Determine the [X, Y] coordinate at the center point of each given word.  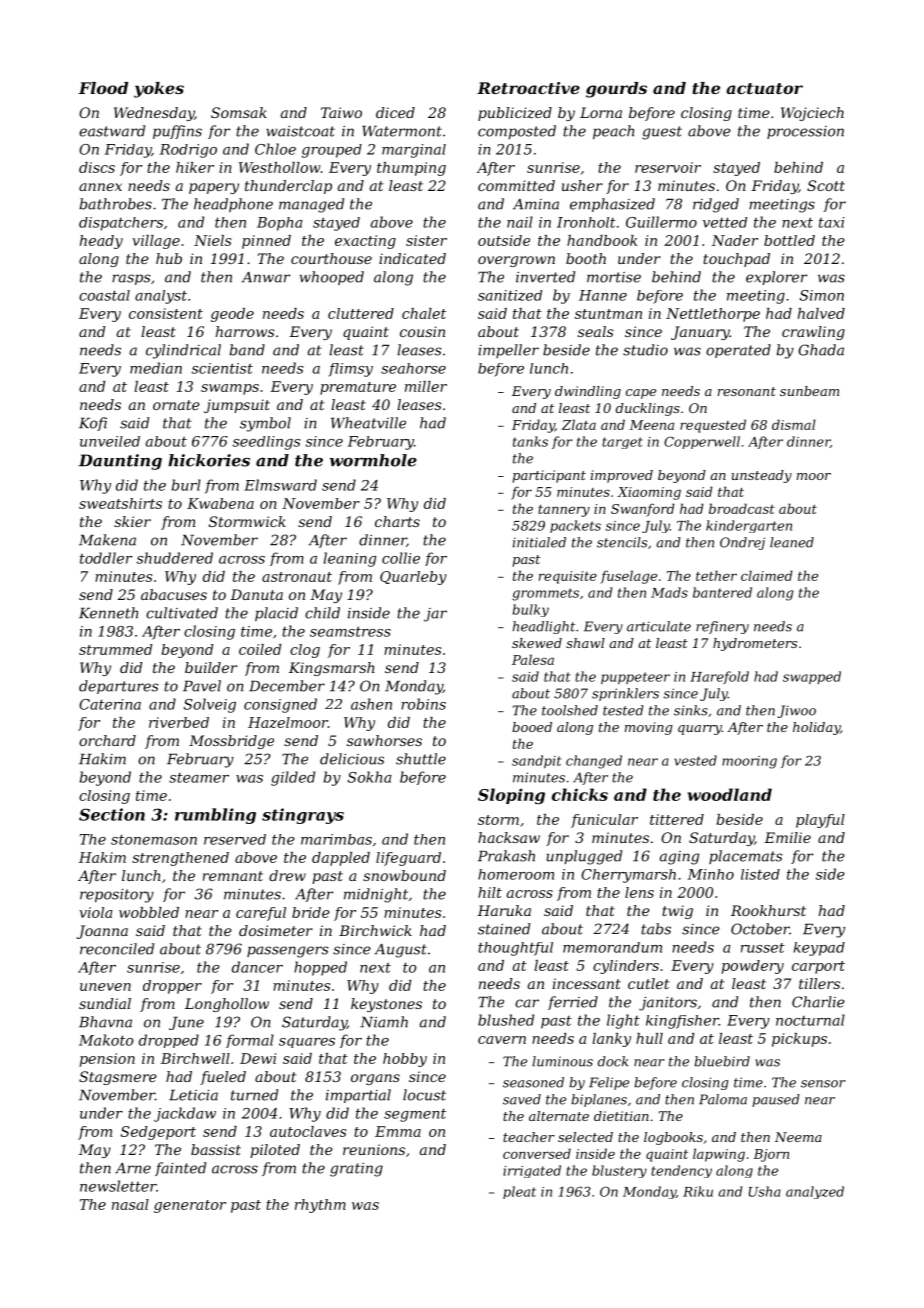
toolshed [570, 710]
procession [805, 132]
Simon [822, 295]
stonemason [154, 839]
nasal [130, 1204]
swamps [230, 389]
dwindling [588, 392]
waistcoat [300, 131]
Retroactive [528, 88]
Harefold [719, 677]
